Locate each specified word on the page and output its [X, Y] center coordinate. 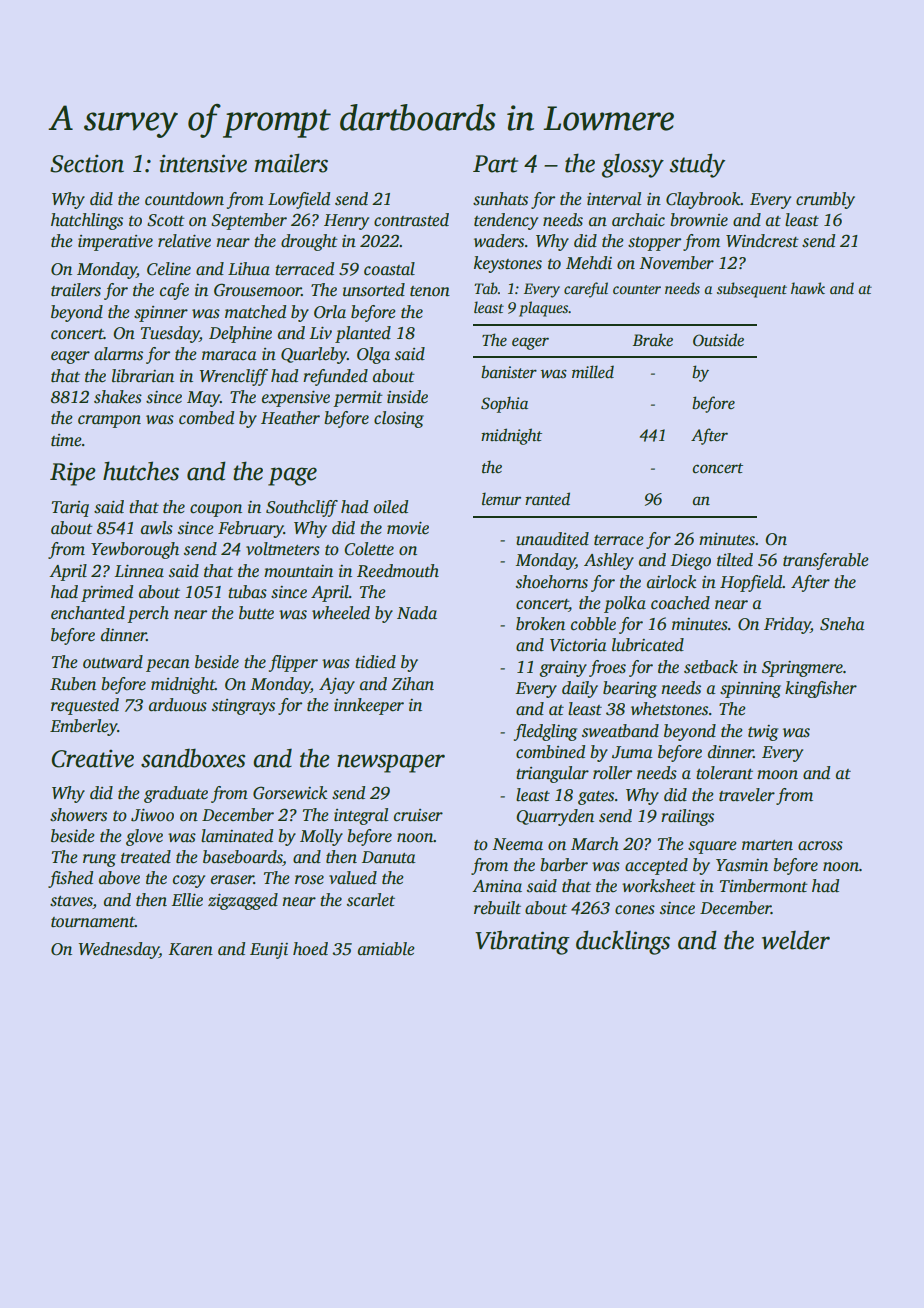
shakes [118, 397]
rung [99, 860]
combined [550, 752]
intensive [203, 163]
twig [763, 733]
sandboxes [193, 758]
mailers [291, 163]
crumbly [825, 200]
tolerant [724, 773]
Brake [652, 339]
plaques [544, 309]
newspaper [391, 763]
